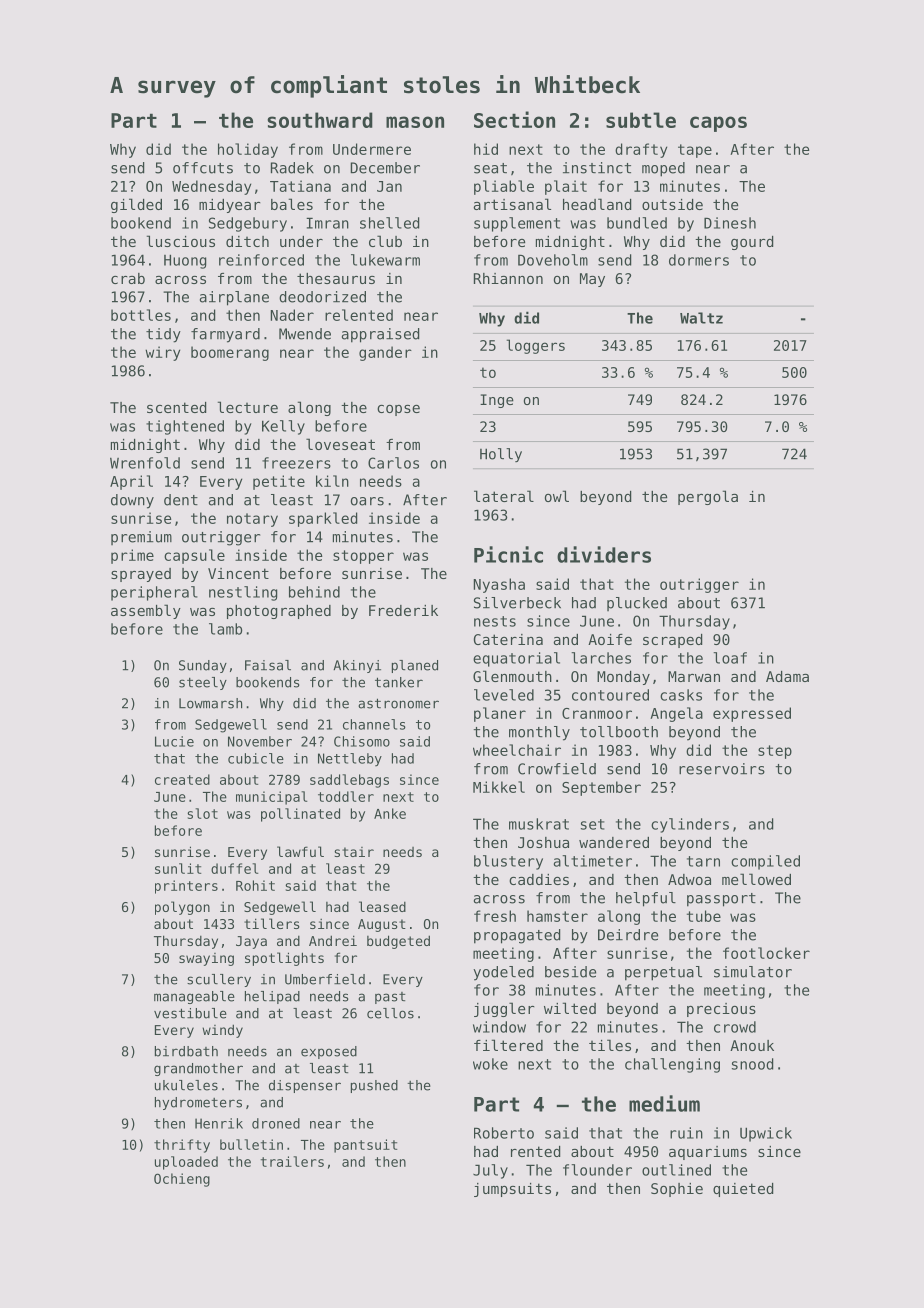 Image resolution: width=924 pixels, height=1308 pixels. What do you see at coordinates (194, 997) in the screenshot?
I see `manageable` at bounding box center [194, 997].
